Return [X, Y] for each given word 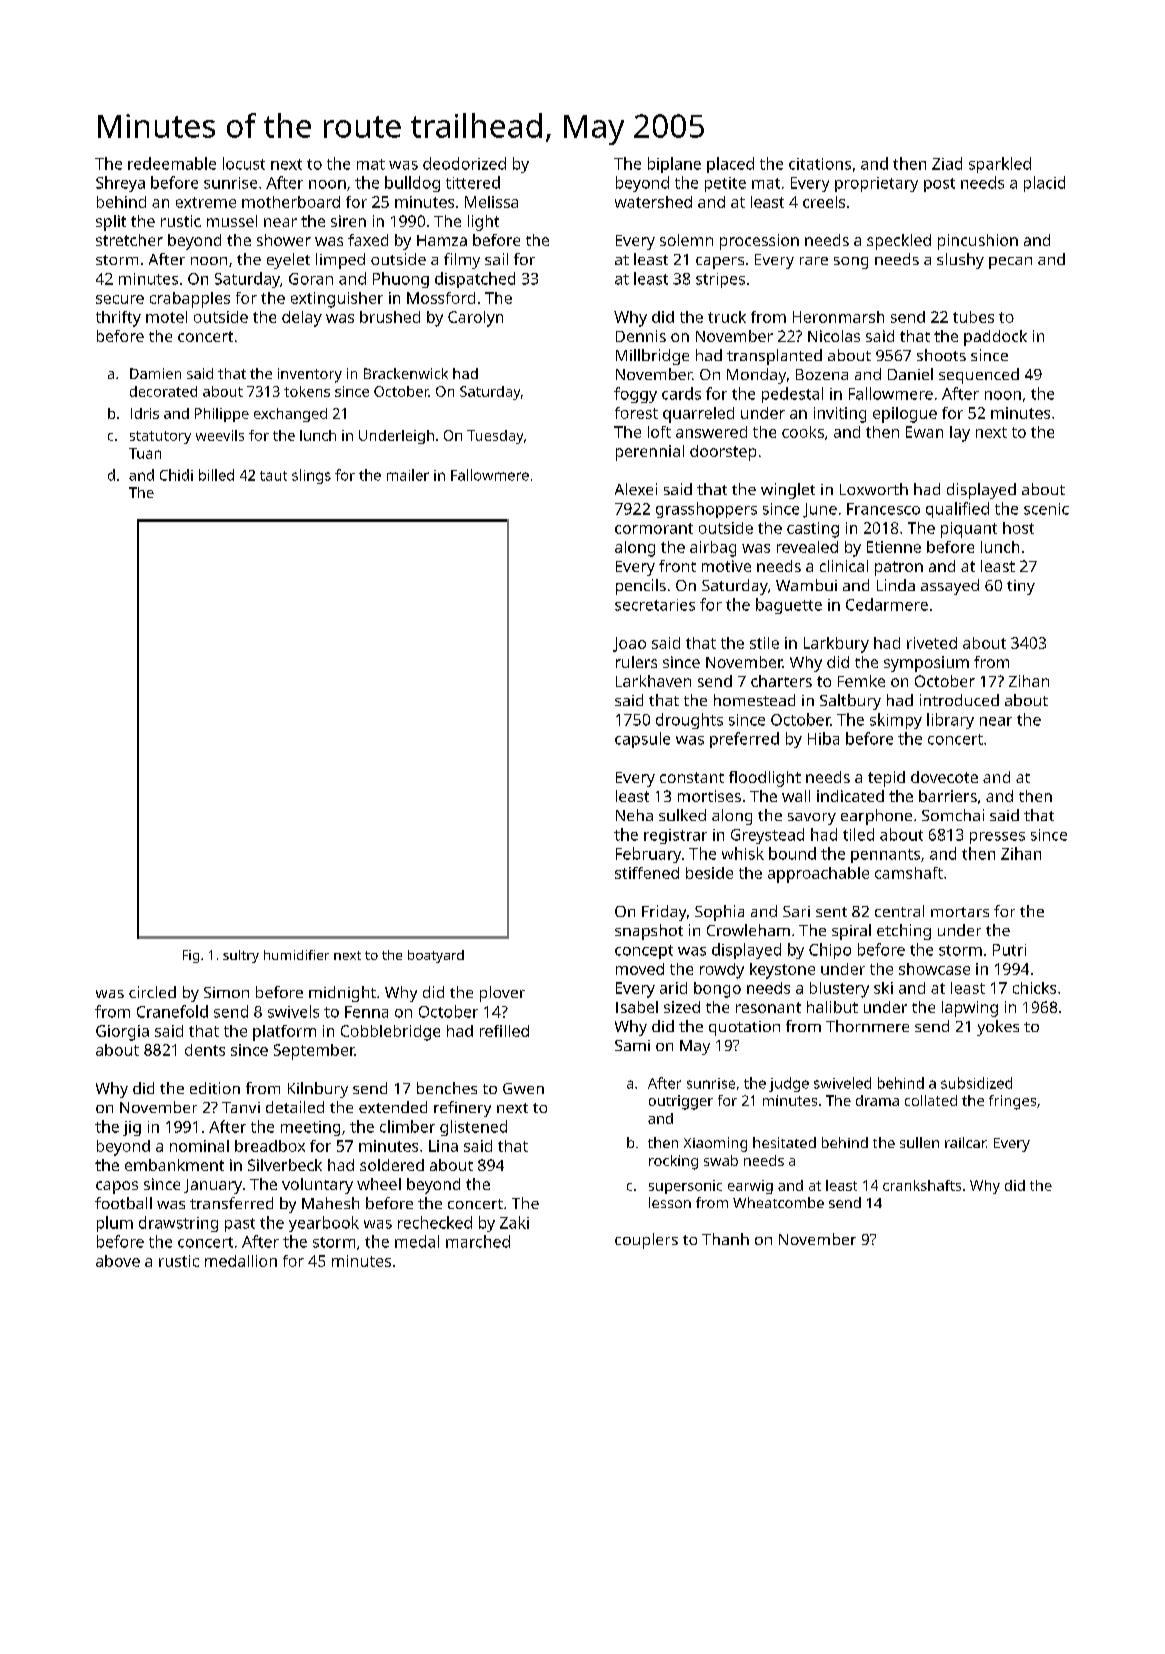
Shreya [120, 184]
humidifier [296, 955]
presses [997, 838]
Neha [634, 815]
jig [132, 1128]
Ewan [924, 432]
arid [673, 988]
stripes [720, 280]
